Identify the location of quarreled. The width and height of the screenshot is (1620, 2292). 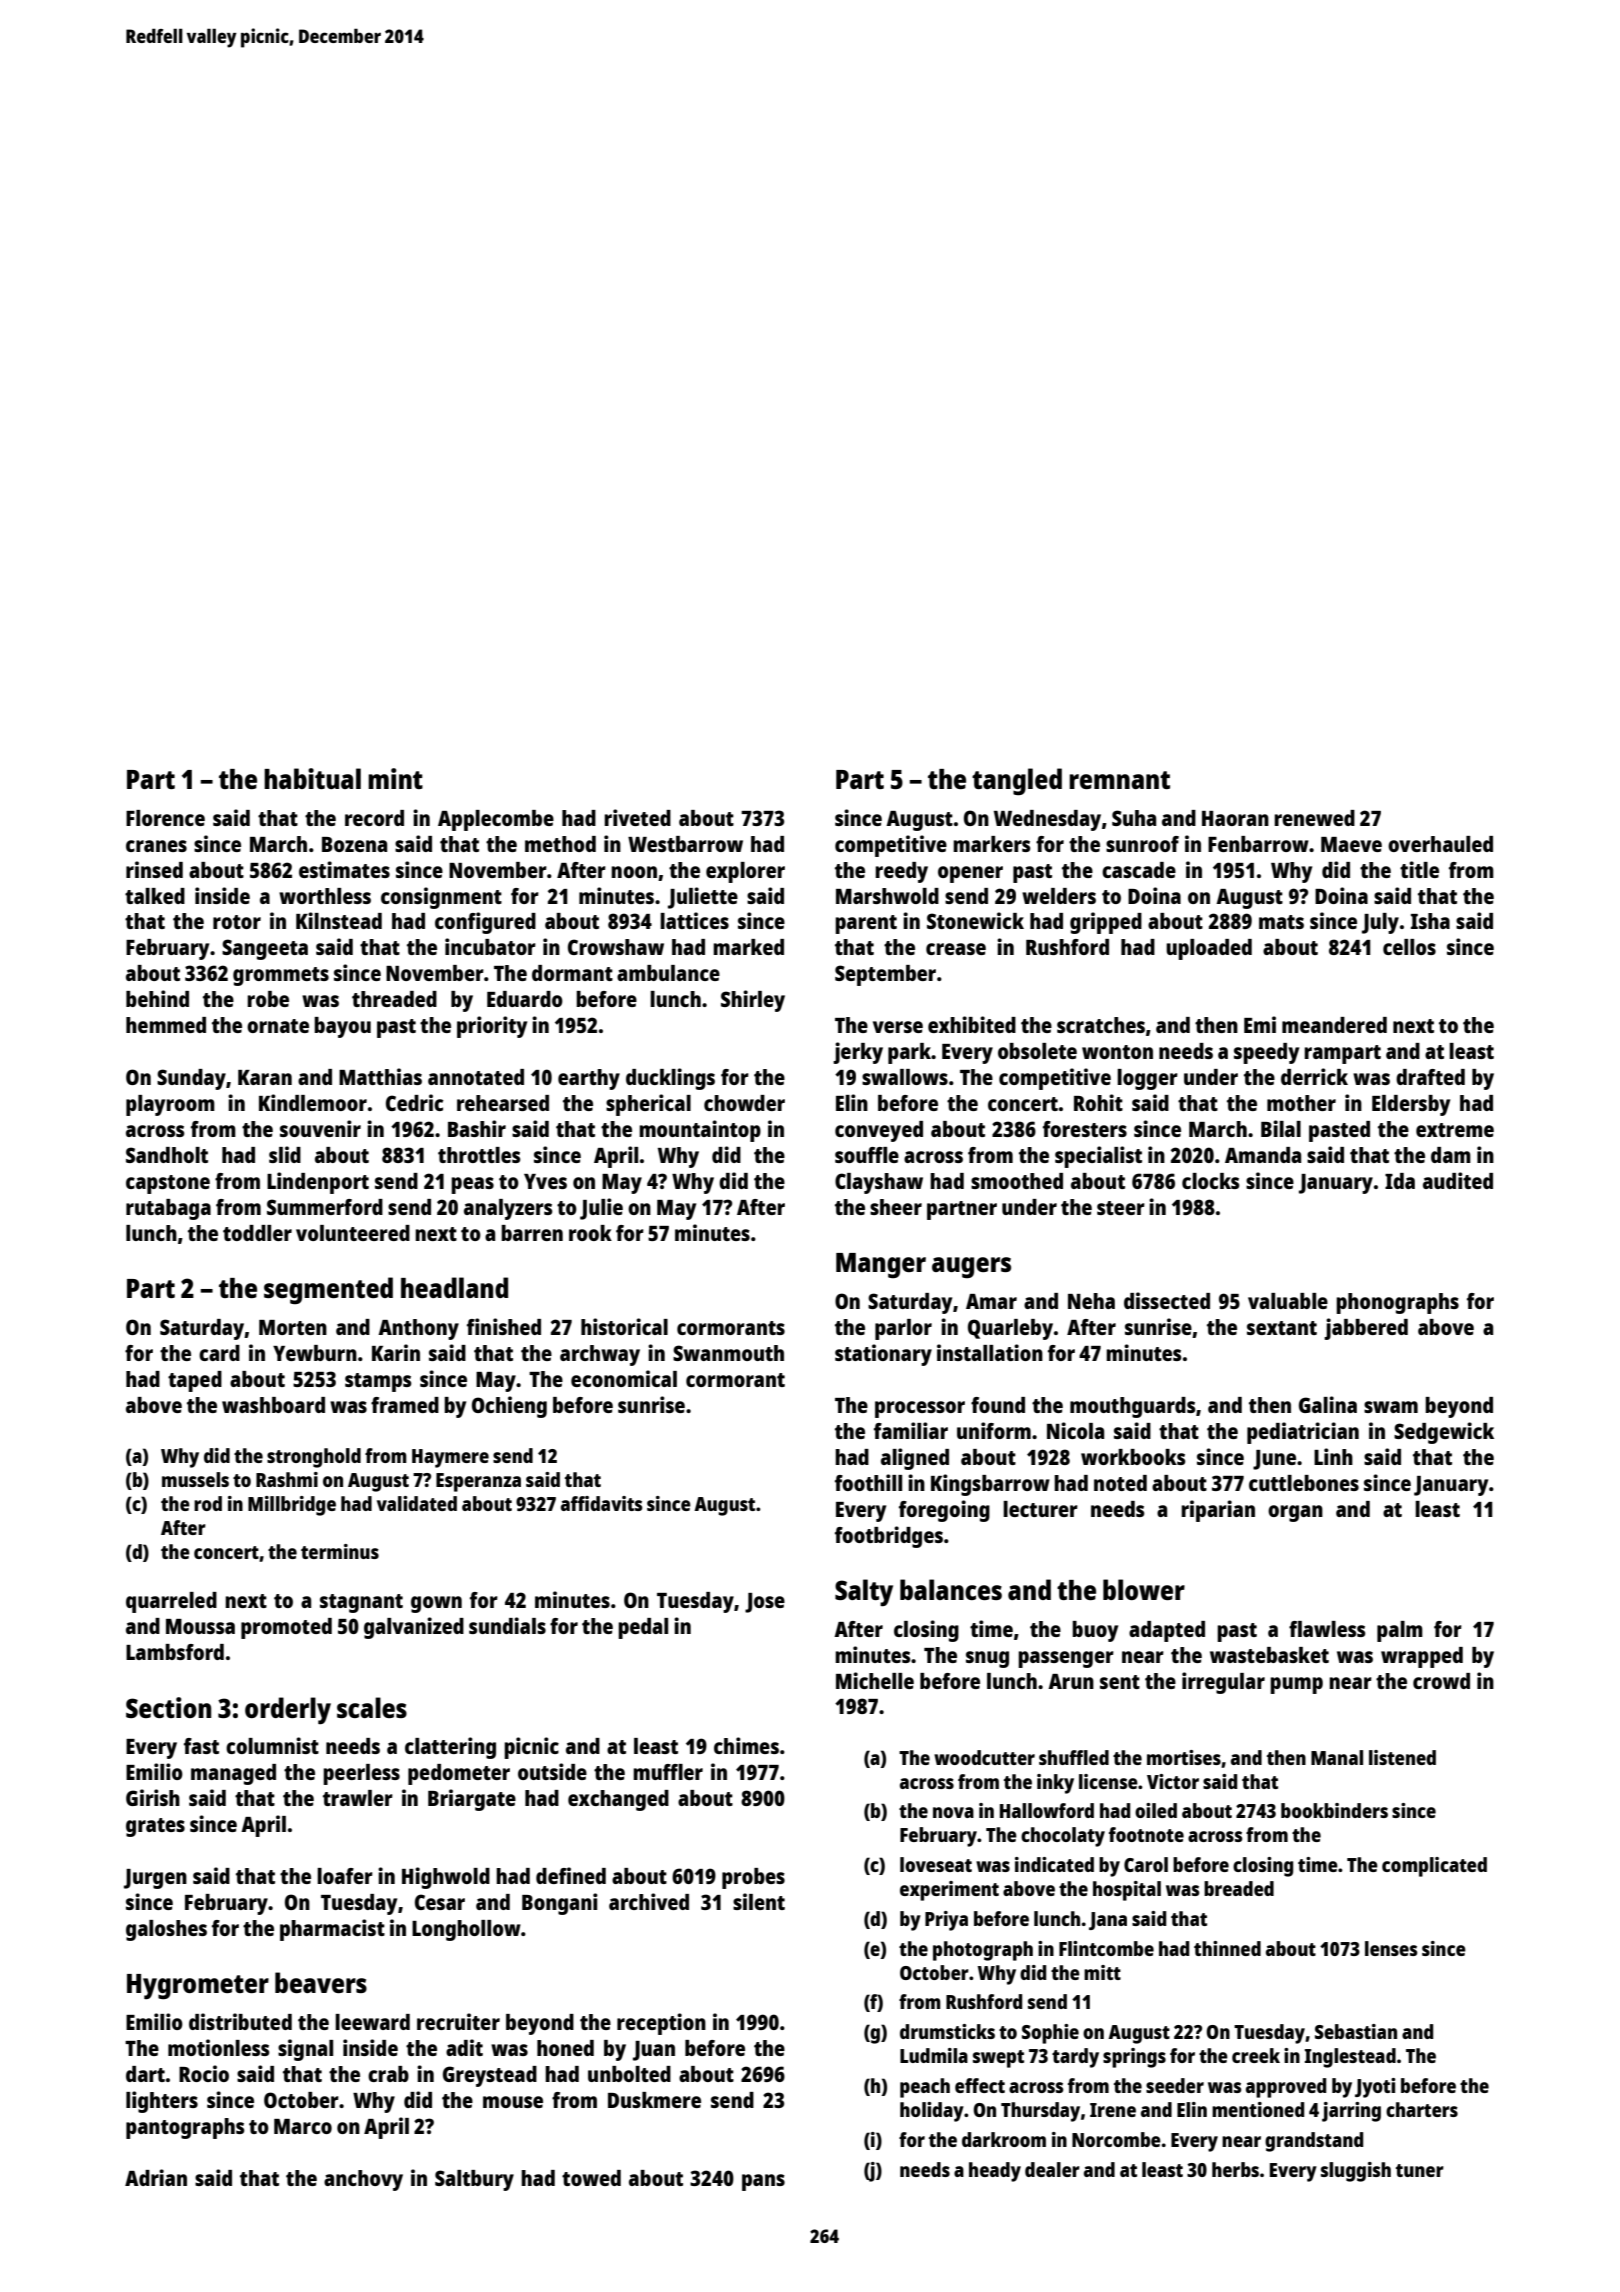
(171, 1602).
